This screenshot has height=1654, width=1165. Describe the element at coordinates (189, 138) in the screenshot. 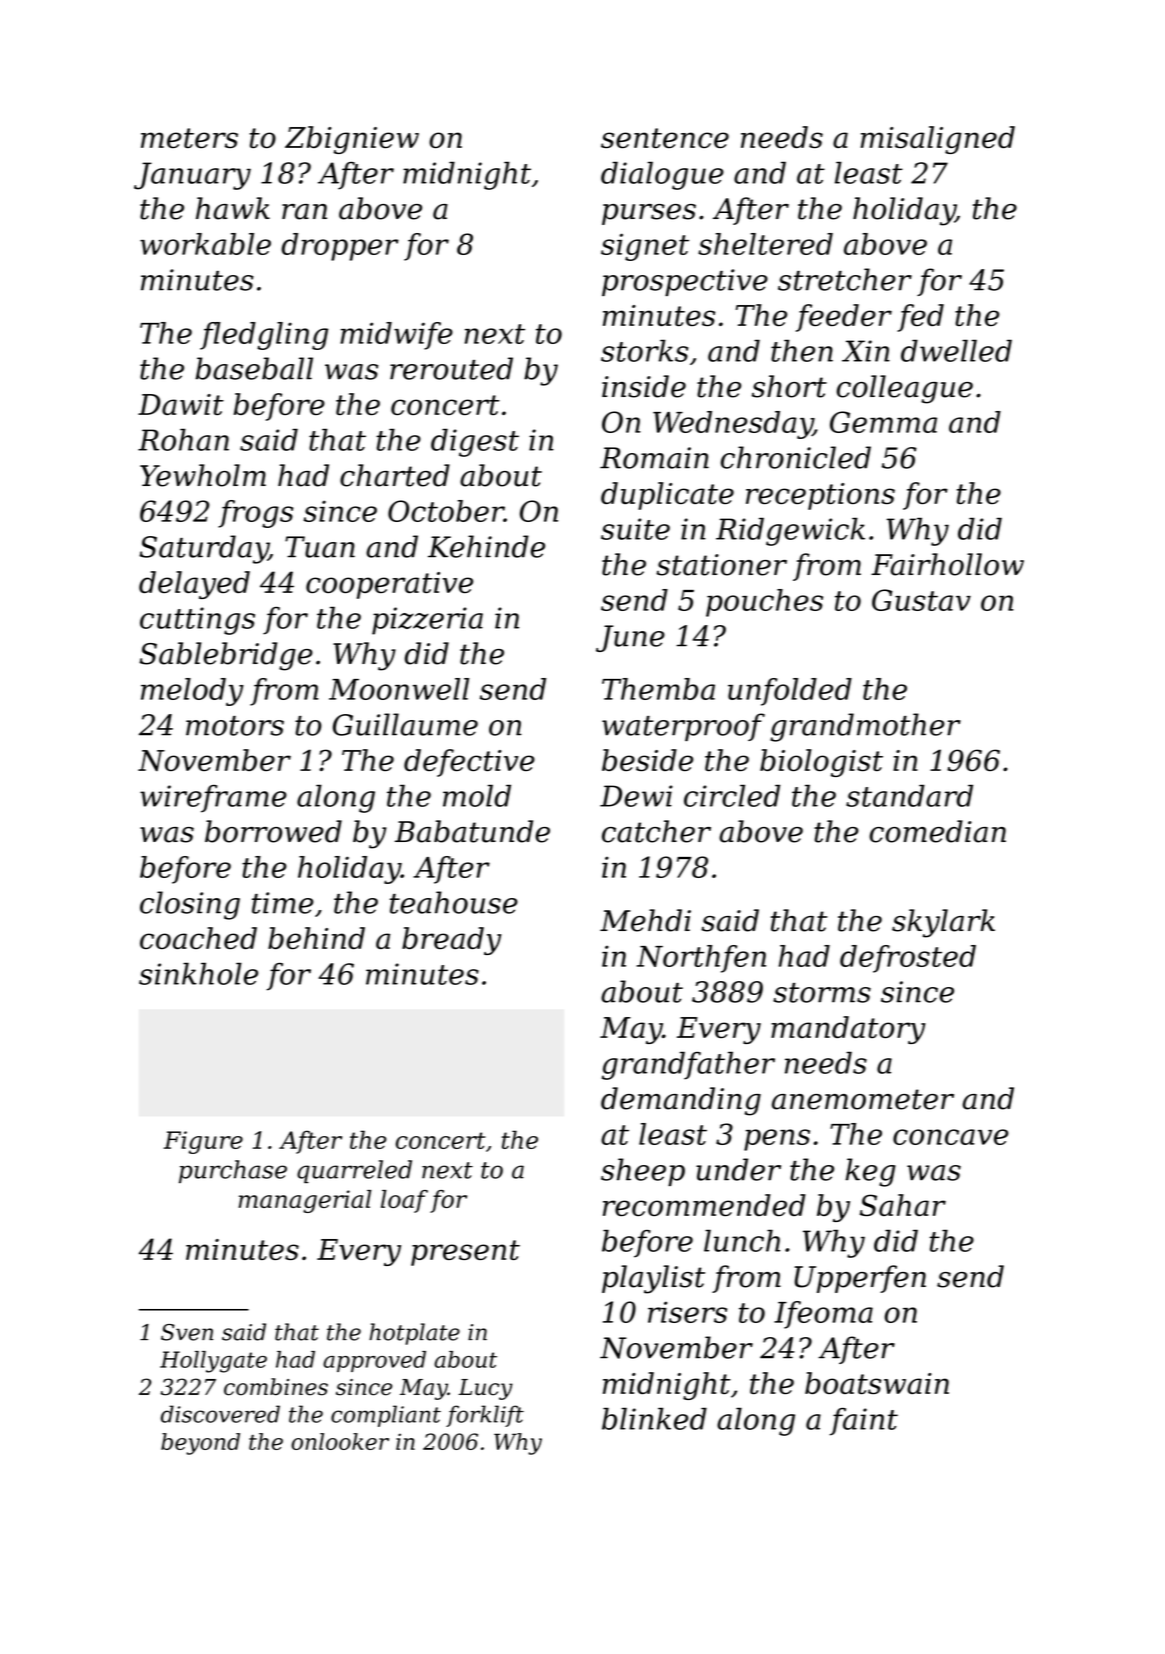

I see `meters` at that location.
